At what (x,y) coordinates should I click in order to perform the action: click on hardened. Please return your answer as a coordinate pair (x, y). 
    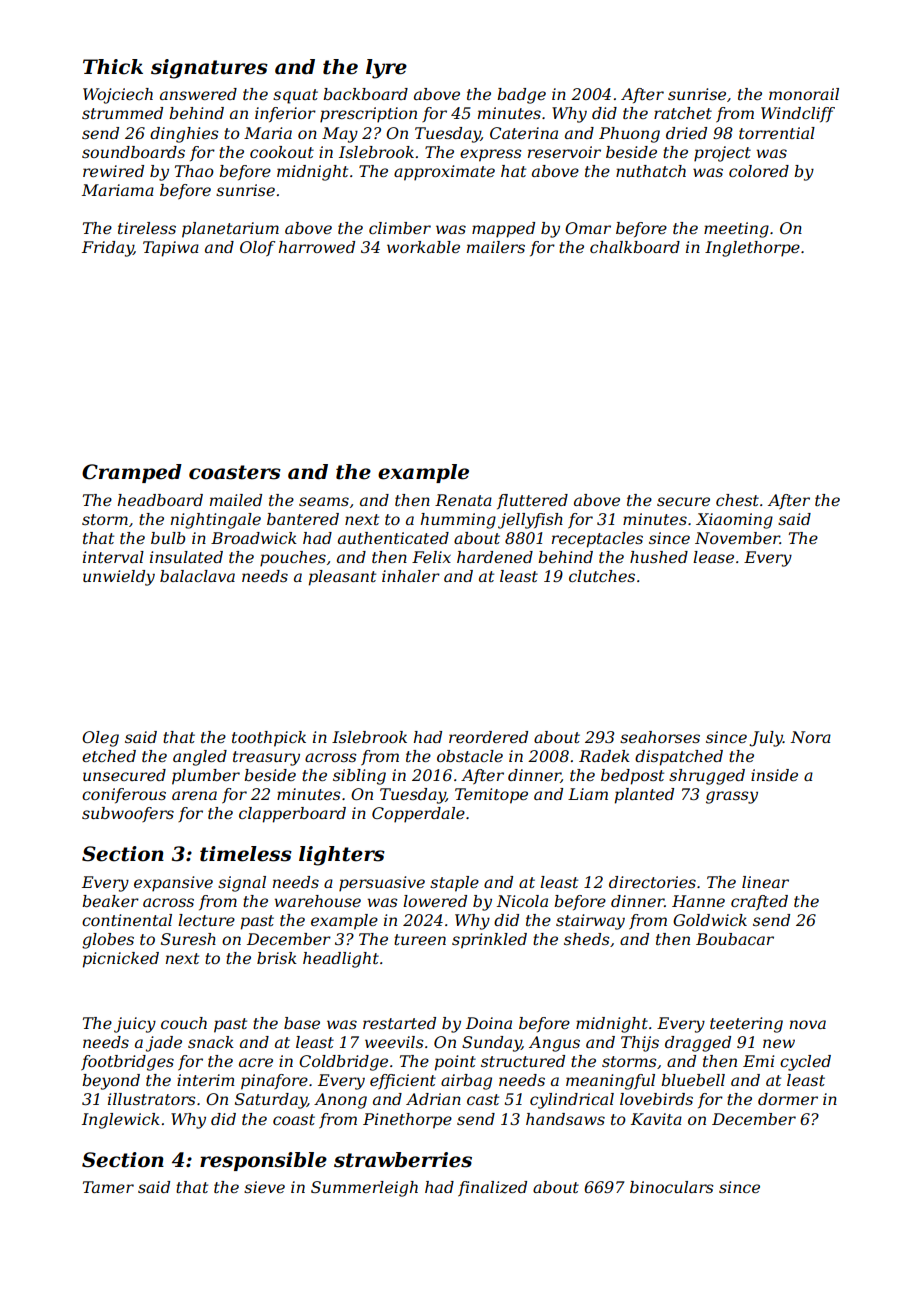
    Looking at the image, I should click on (495, 557).
